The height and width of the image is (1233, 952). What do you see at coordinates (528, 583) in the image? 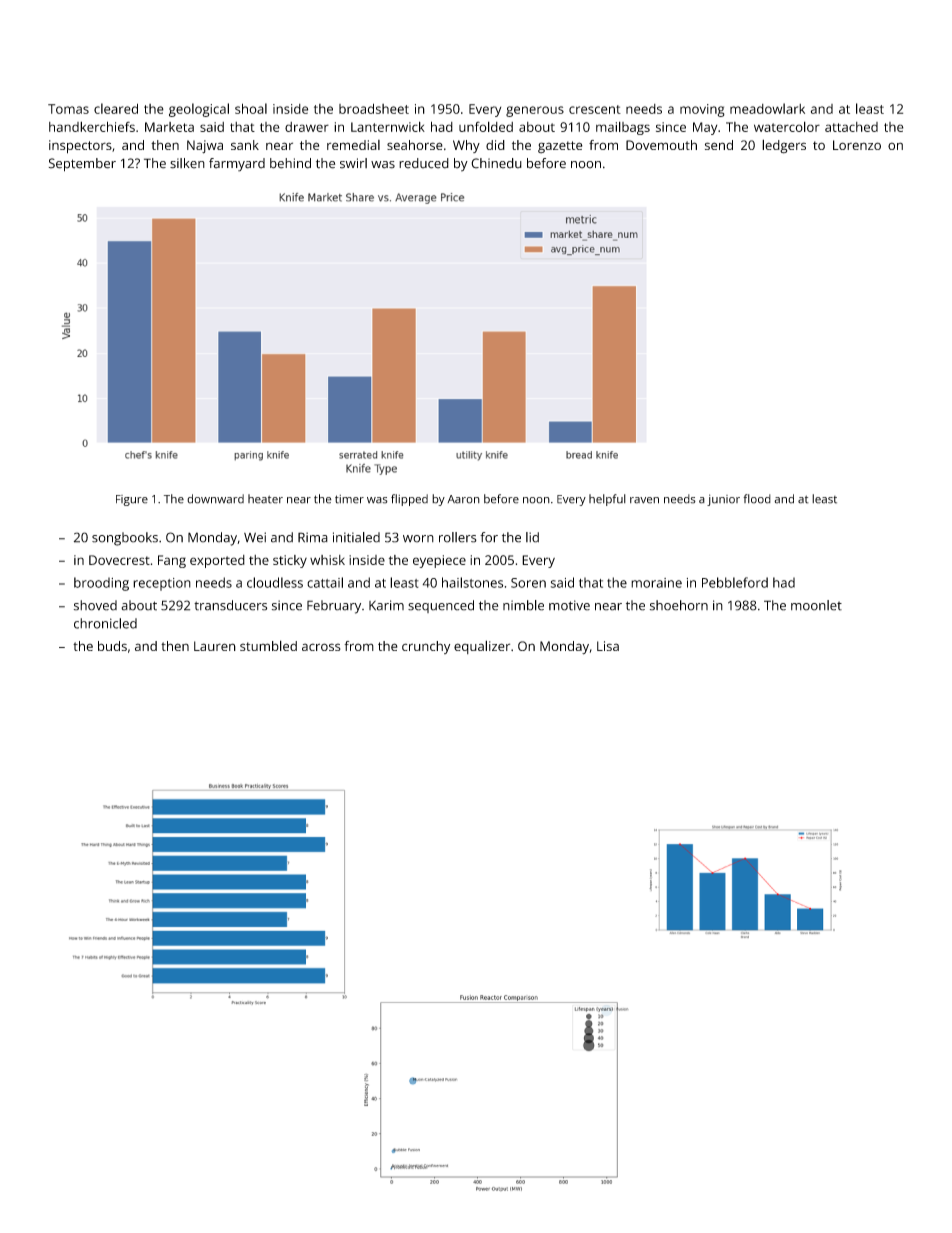
I see `Soren` at bounding box center [528, 583].
